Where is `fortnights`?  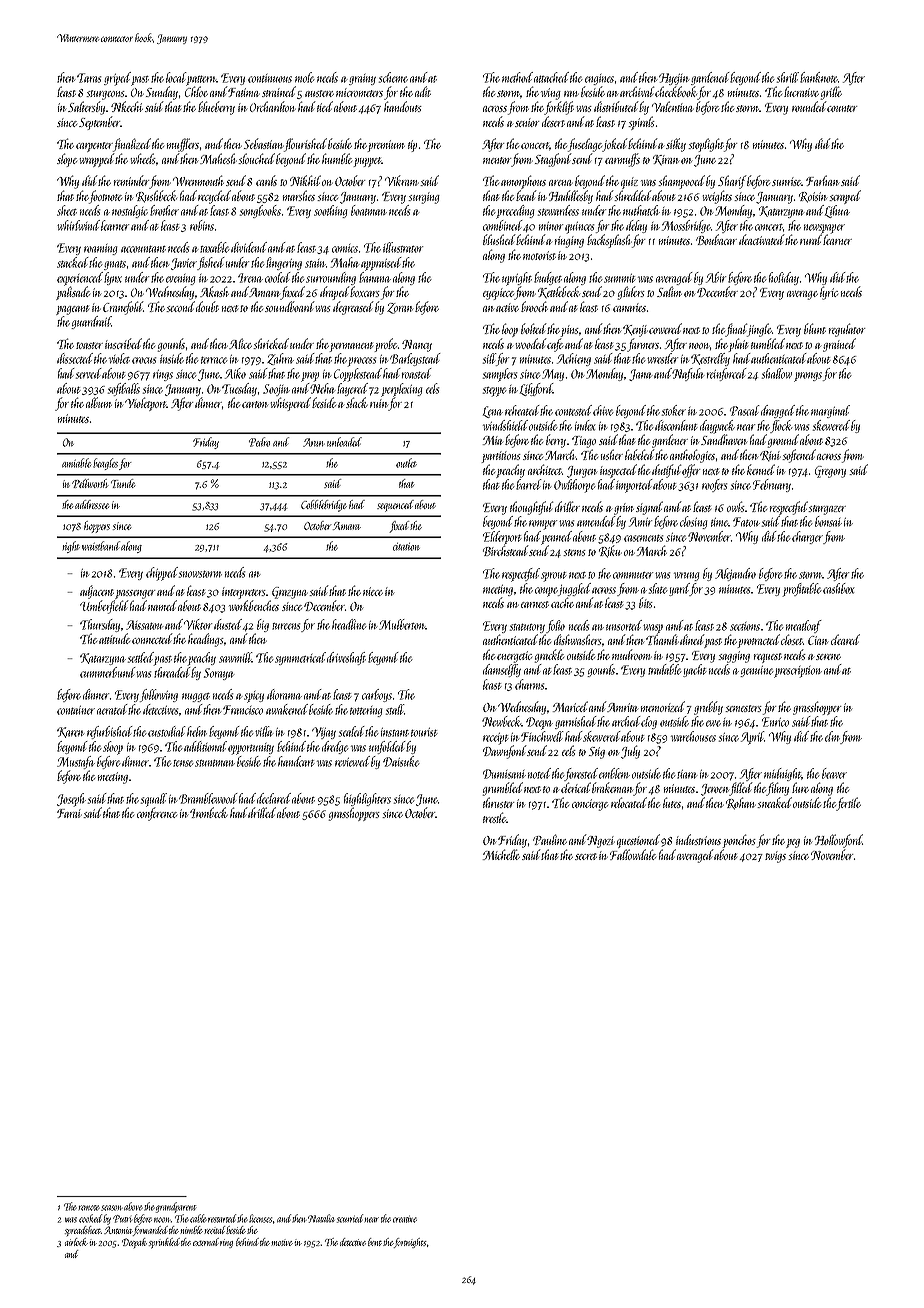
fortnights is located at coordinates (410, 1243).
